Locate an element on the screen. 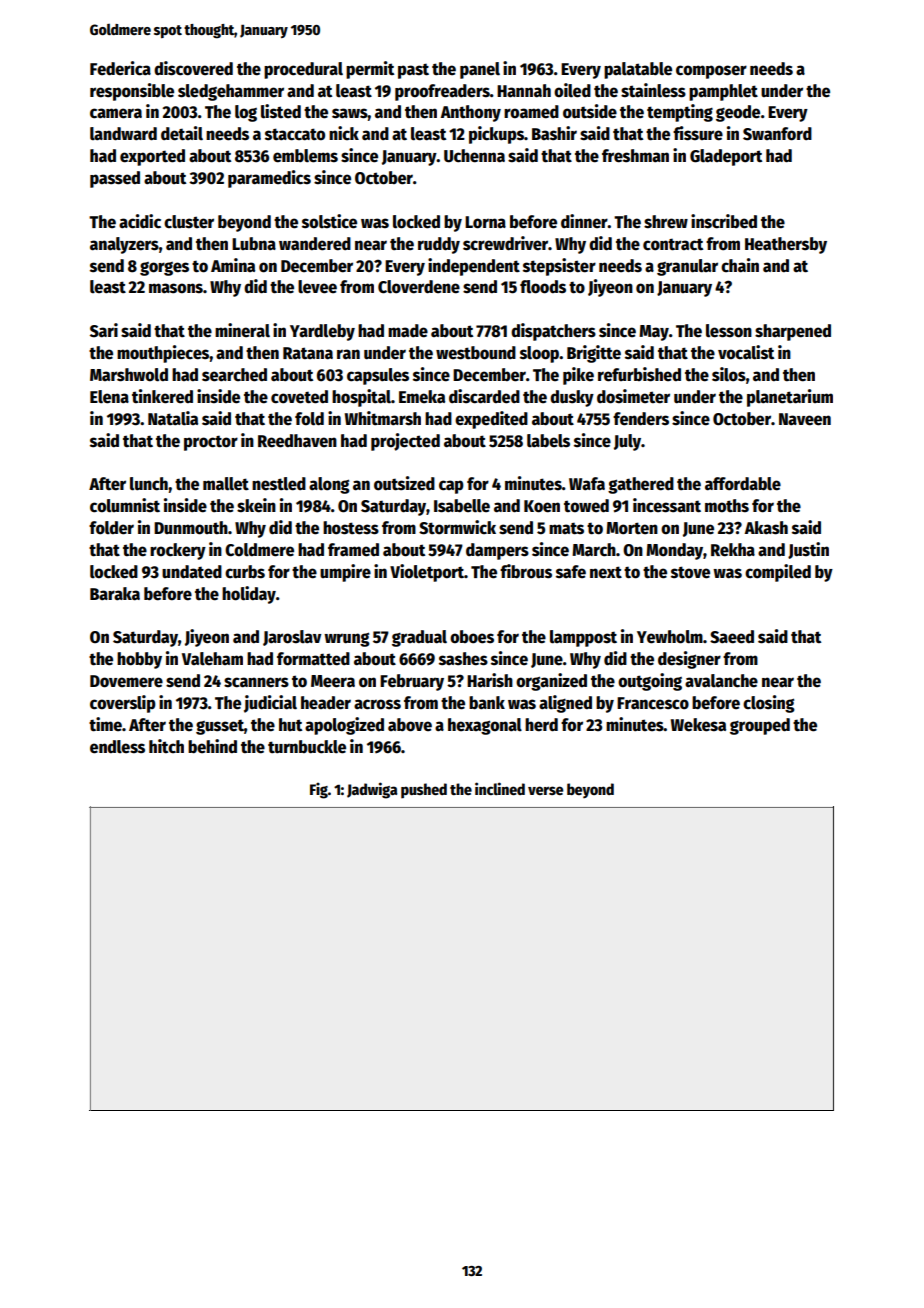  columnist is located at coordinates (125, 505).
